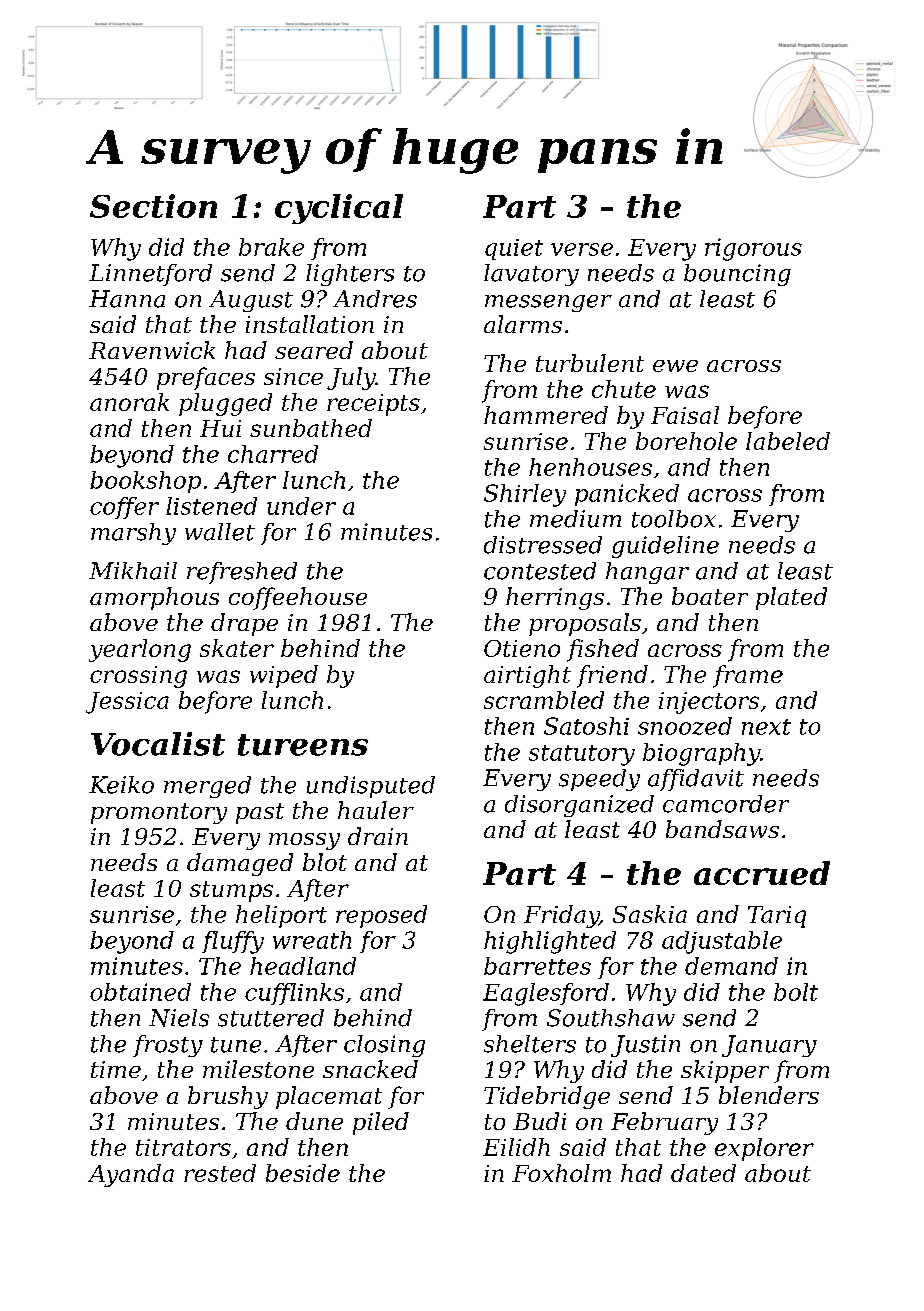 The height and width of the screenshot is (1311, 924). Describe the element at coordinates (371, 787) in the screenshot. I see `undisputed` at that location.
